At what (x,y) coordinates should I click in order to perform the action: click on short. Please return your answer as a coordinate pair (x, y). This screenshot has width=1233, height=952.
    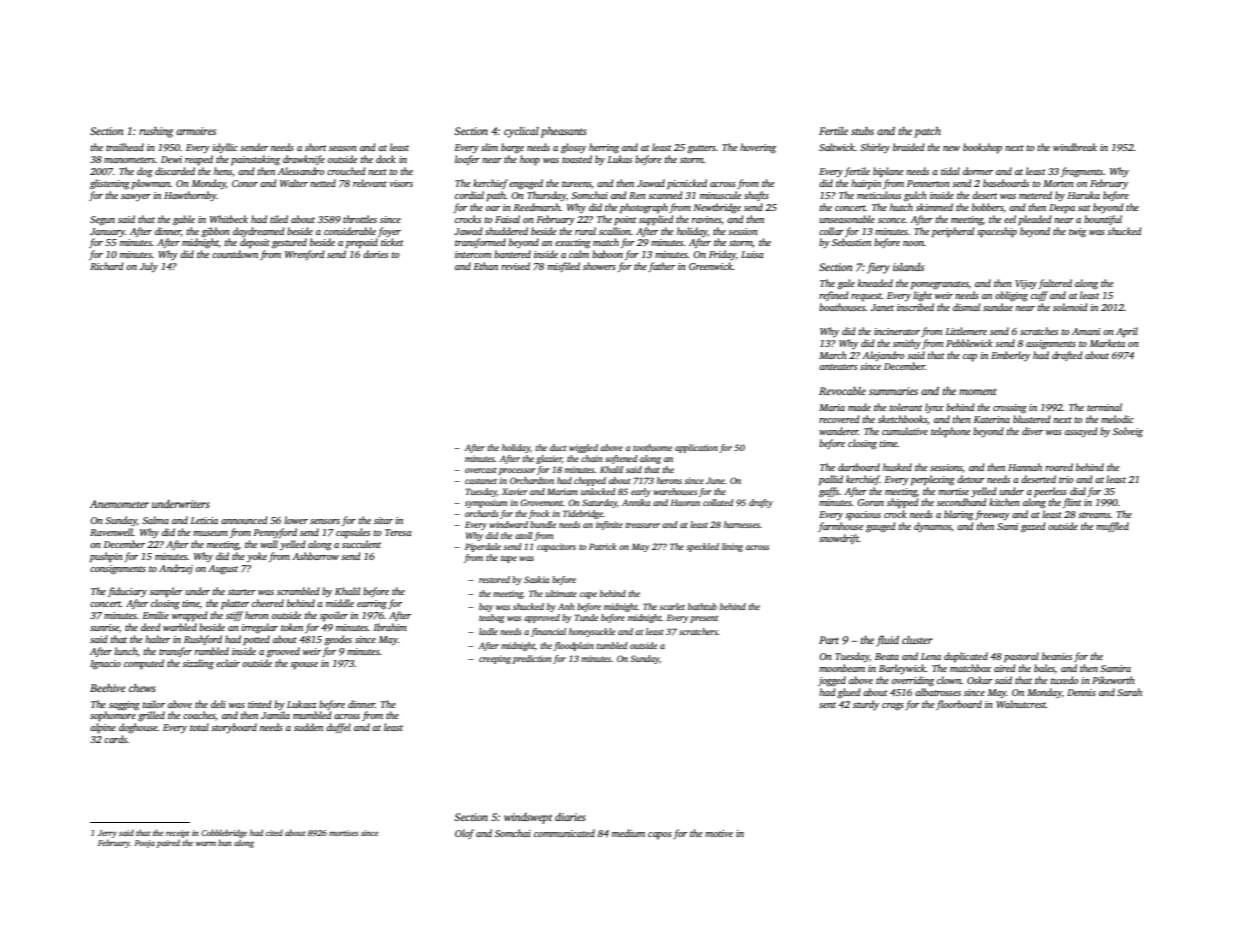
    Looking at the image, I should click on (316, 147).
